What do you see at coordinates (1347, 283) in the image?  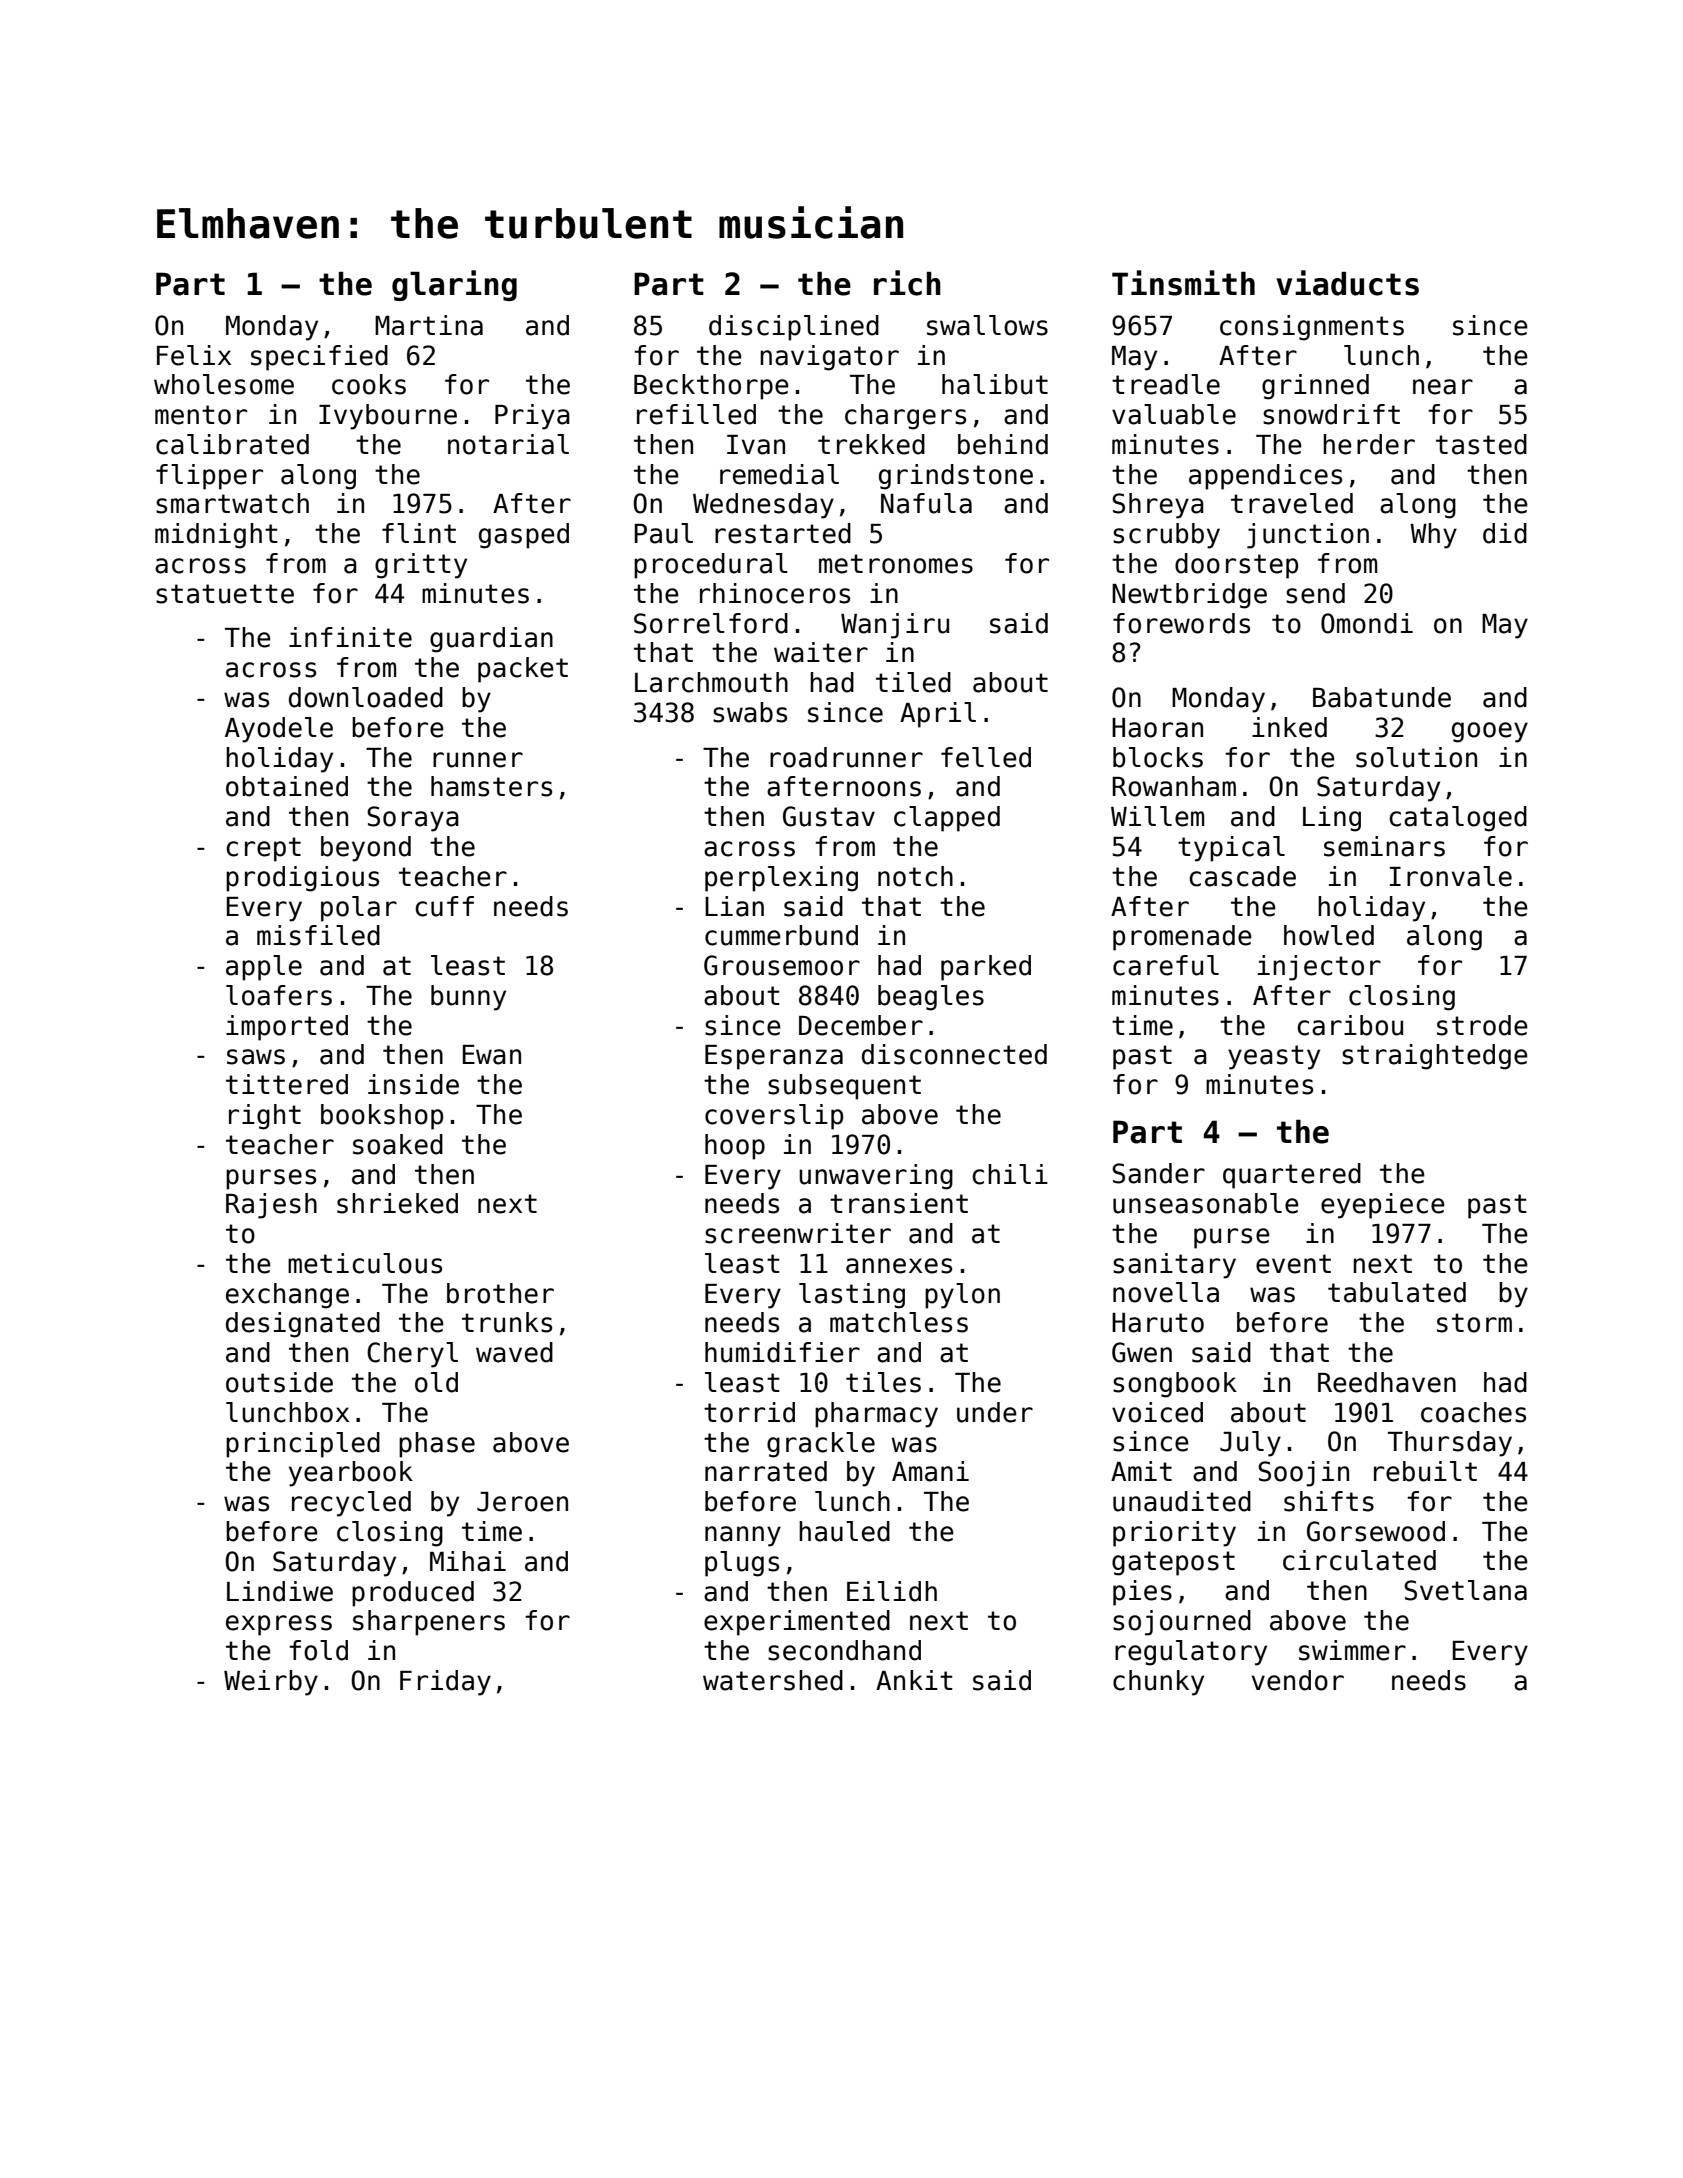 I see `viaducts` at bounding box center [1347, 283].
